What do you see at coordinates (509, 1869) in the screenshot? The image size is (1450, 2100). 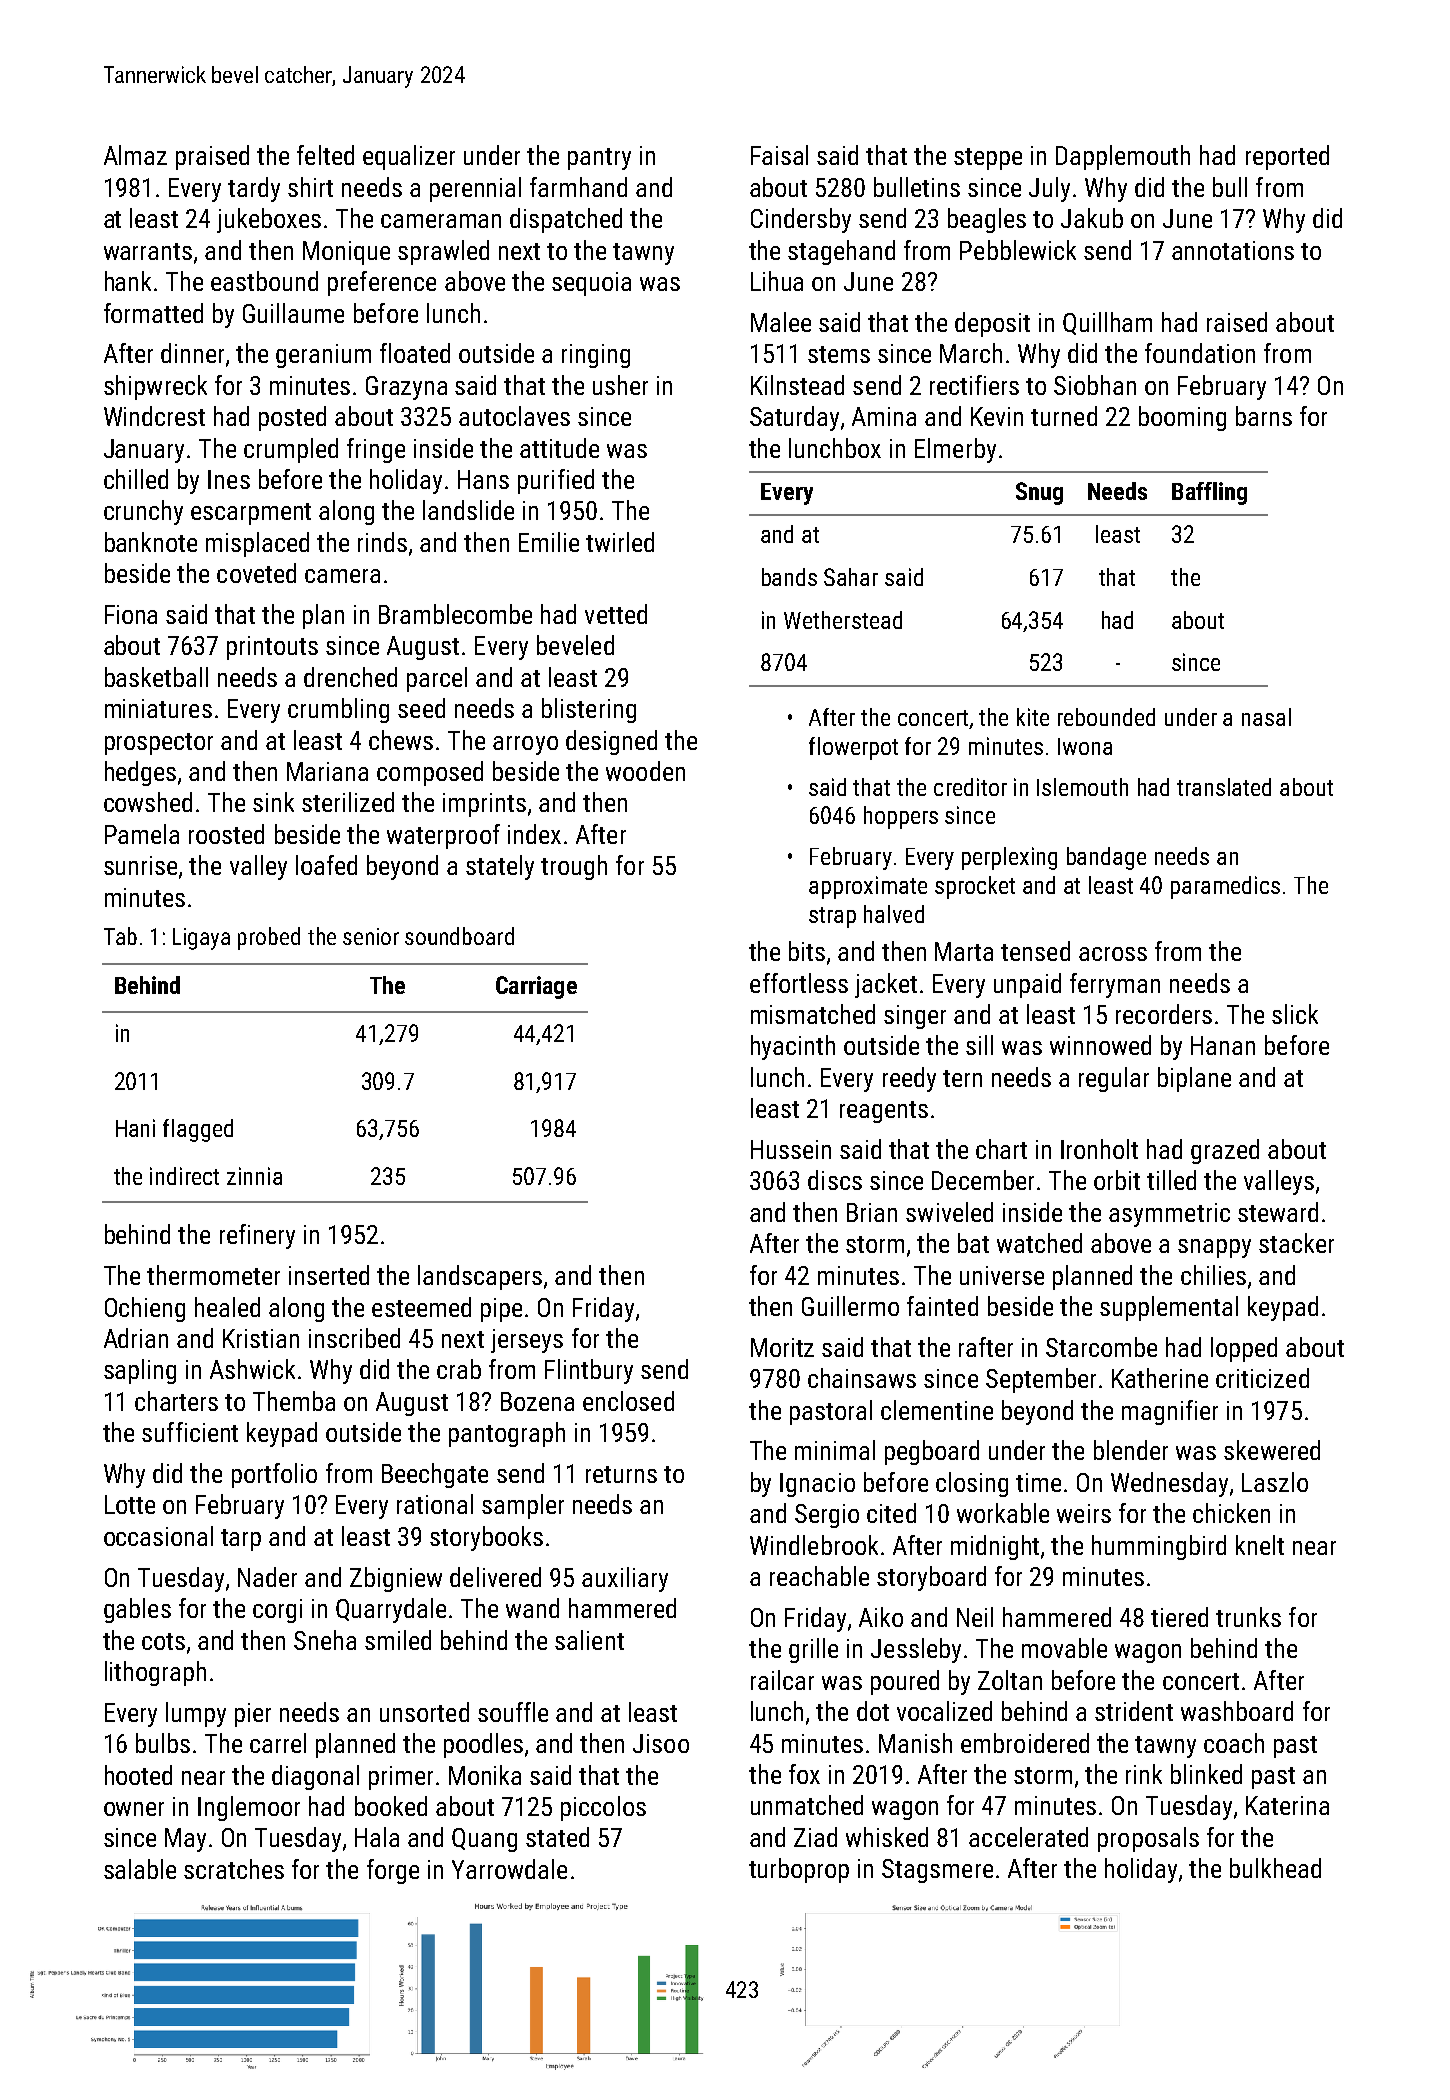 I see `Yarrowdale` at bounding box center [509, 1869].
